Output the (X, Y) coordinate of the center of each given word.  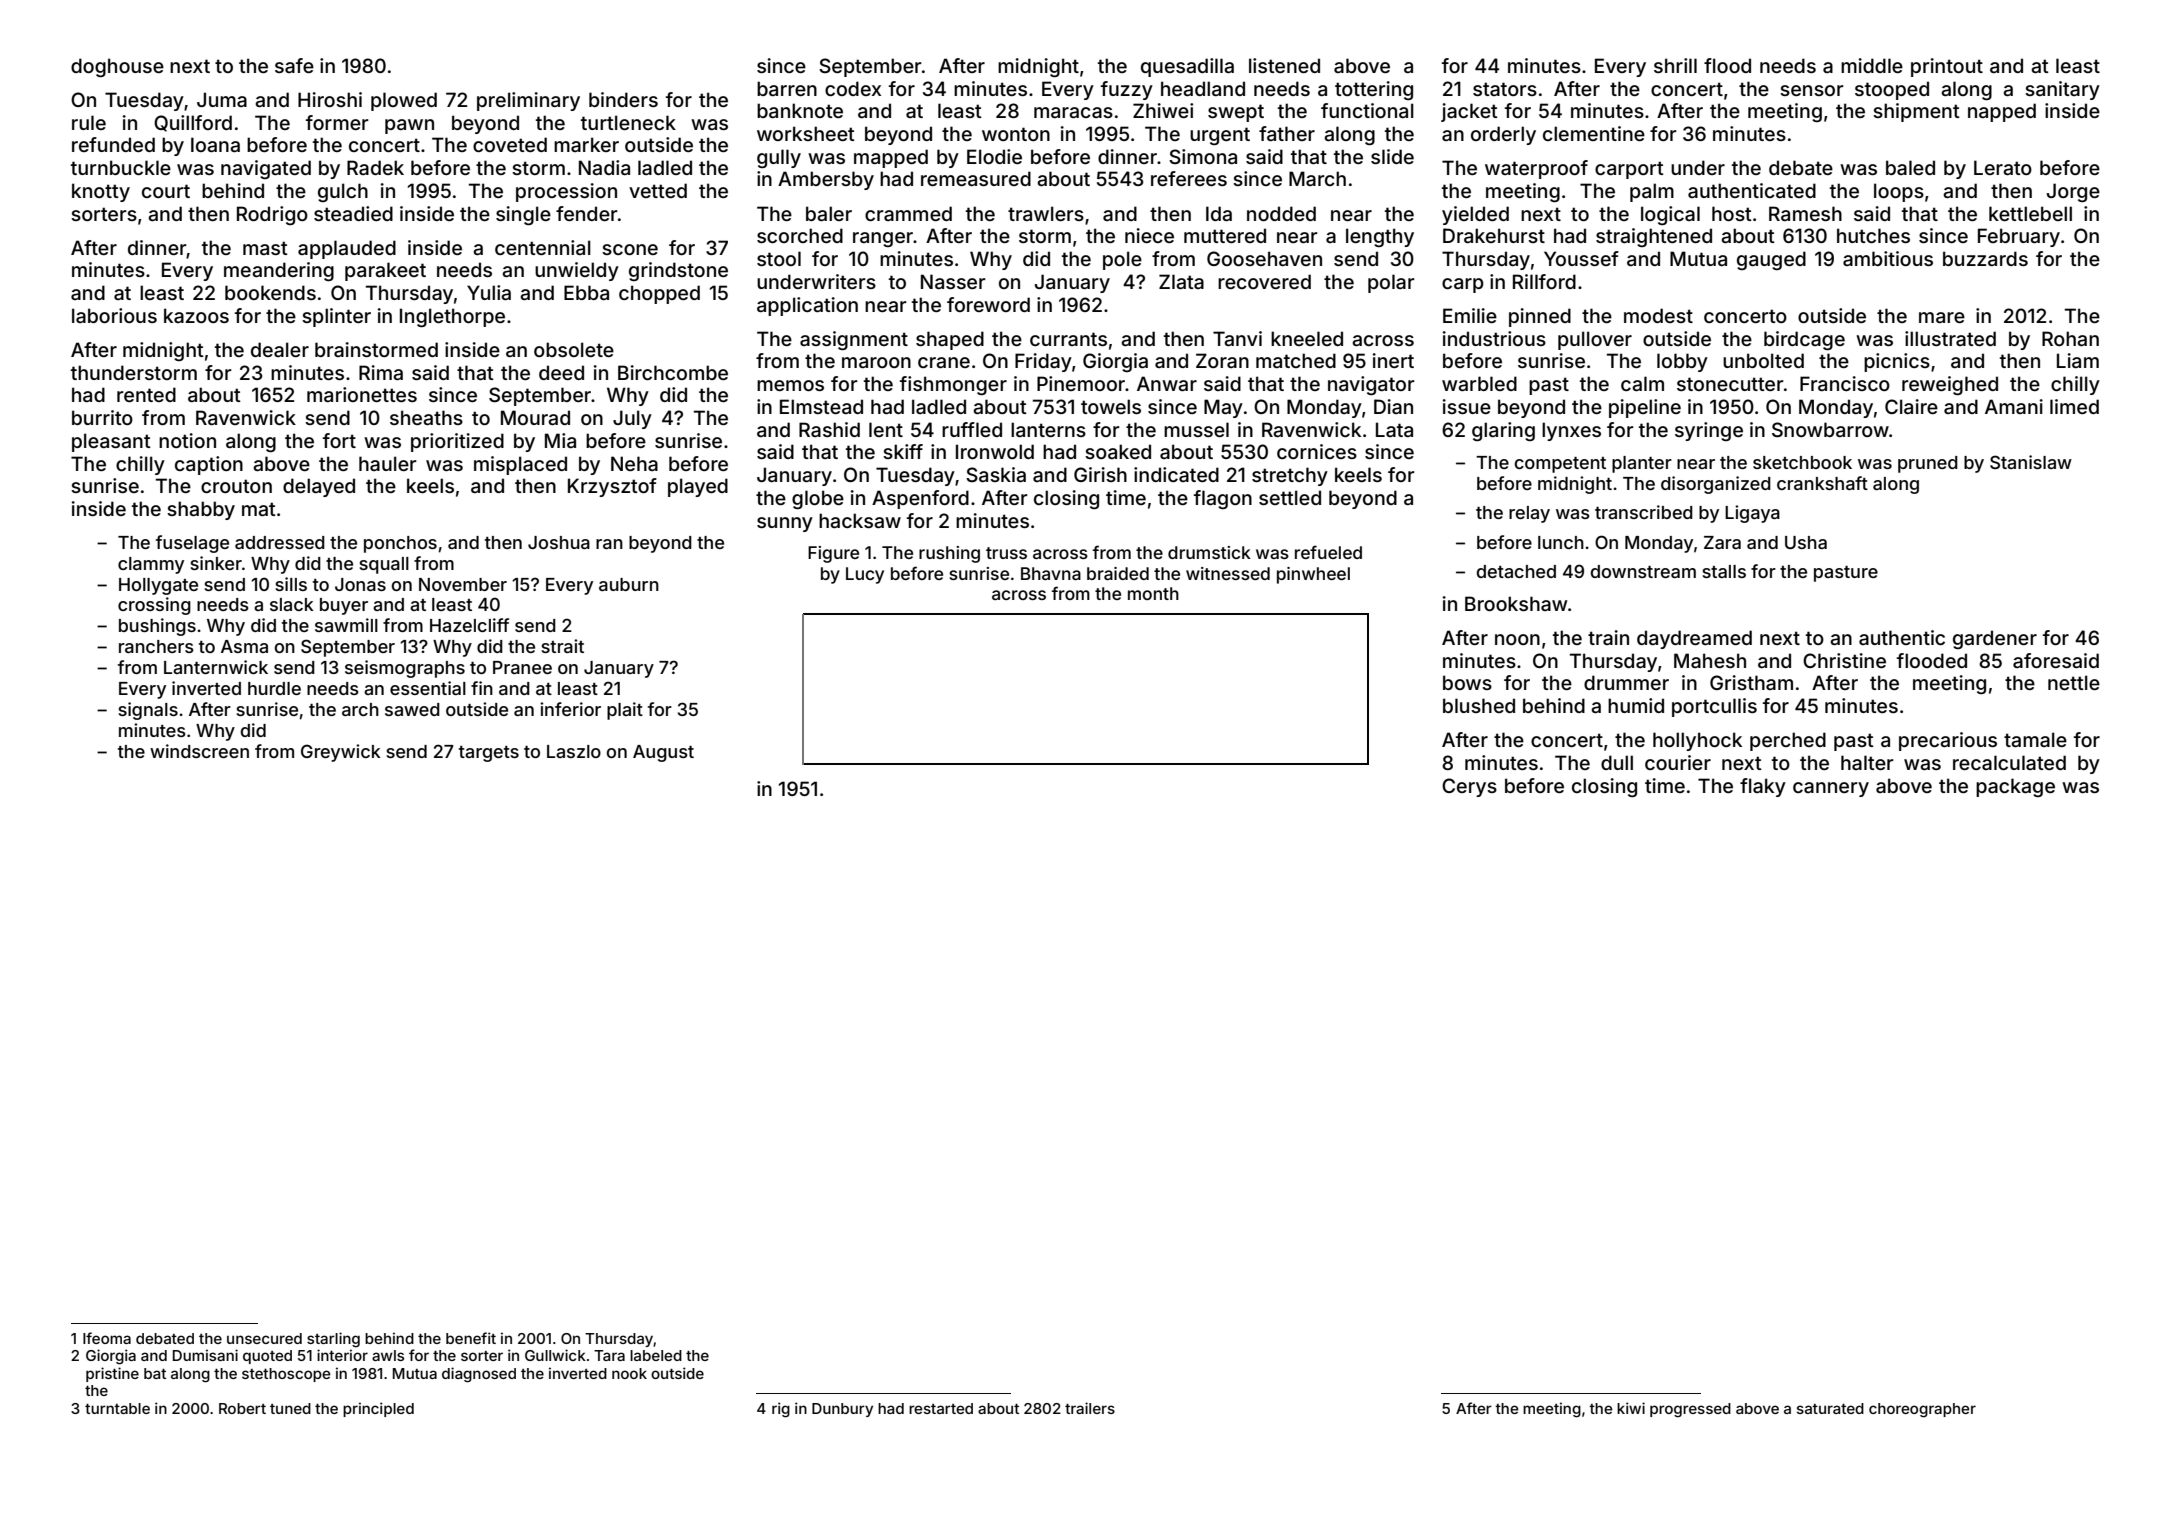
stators (1505, 89)
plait (625, 711)
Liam (2078, 360)
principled (378, 1409)
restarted (941, 1408)
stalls (1724, 571)
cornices (1317, 451)
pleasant (111, 442)
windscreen (199, 751)
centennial (543, 247)
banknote (800, 110)
